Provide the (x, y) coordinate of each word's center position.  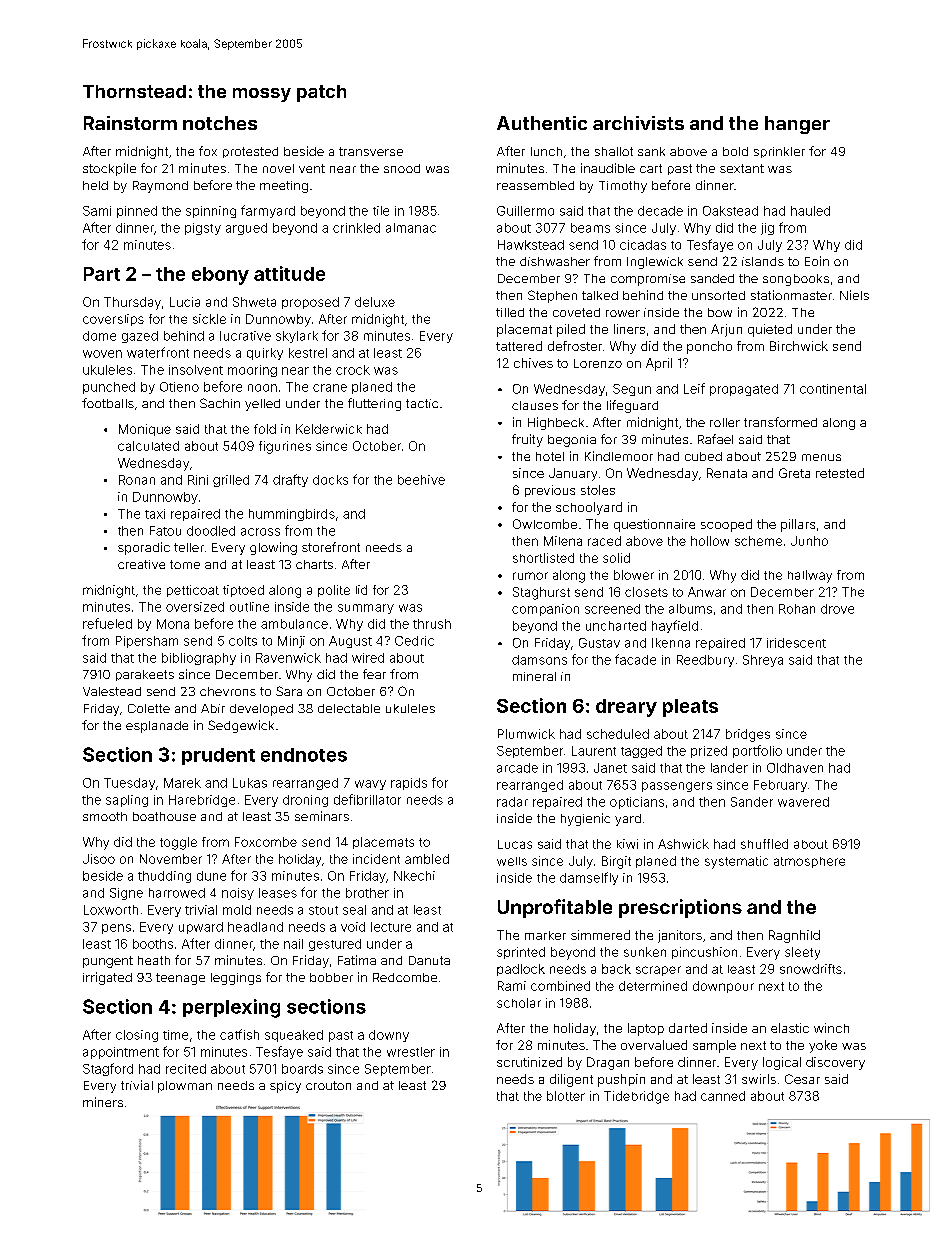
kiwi (627, 844)
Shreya (763, 661)
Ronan (137, 480)
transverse (371, 151)
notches (220, 123)
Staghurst (541, 593)
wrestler (411, 1052)
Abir (213, 708)
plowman (185, 1087)
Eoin (817, 261)
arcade (517, 768)
